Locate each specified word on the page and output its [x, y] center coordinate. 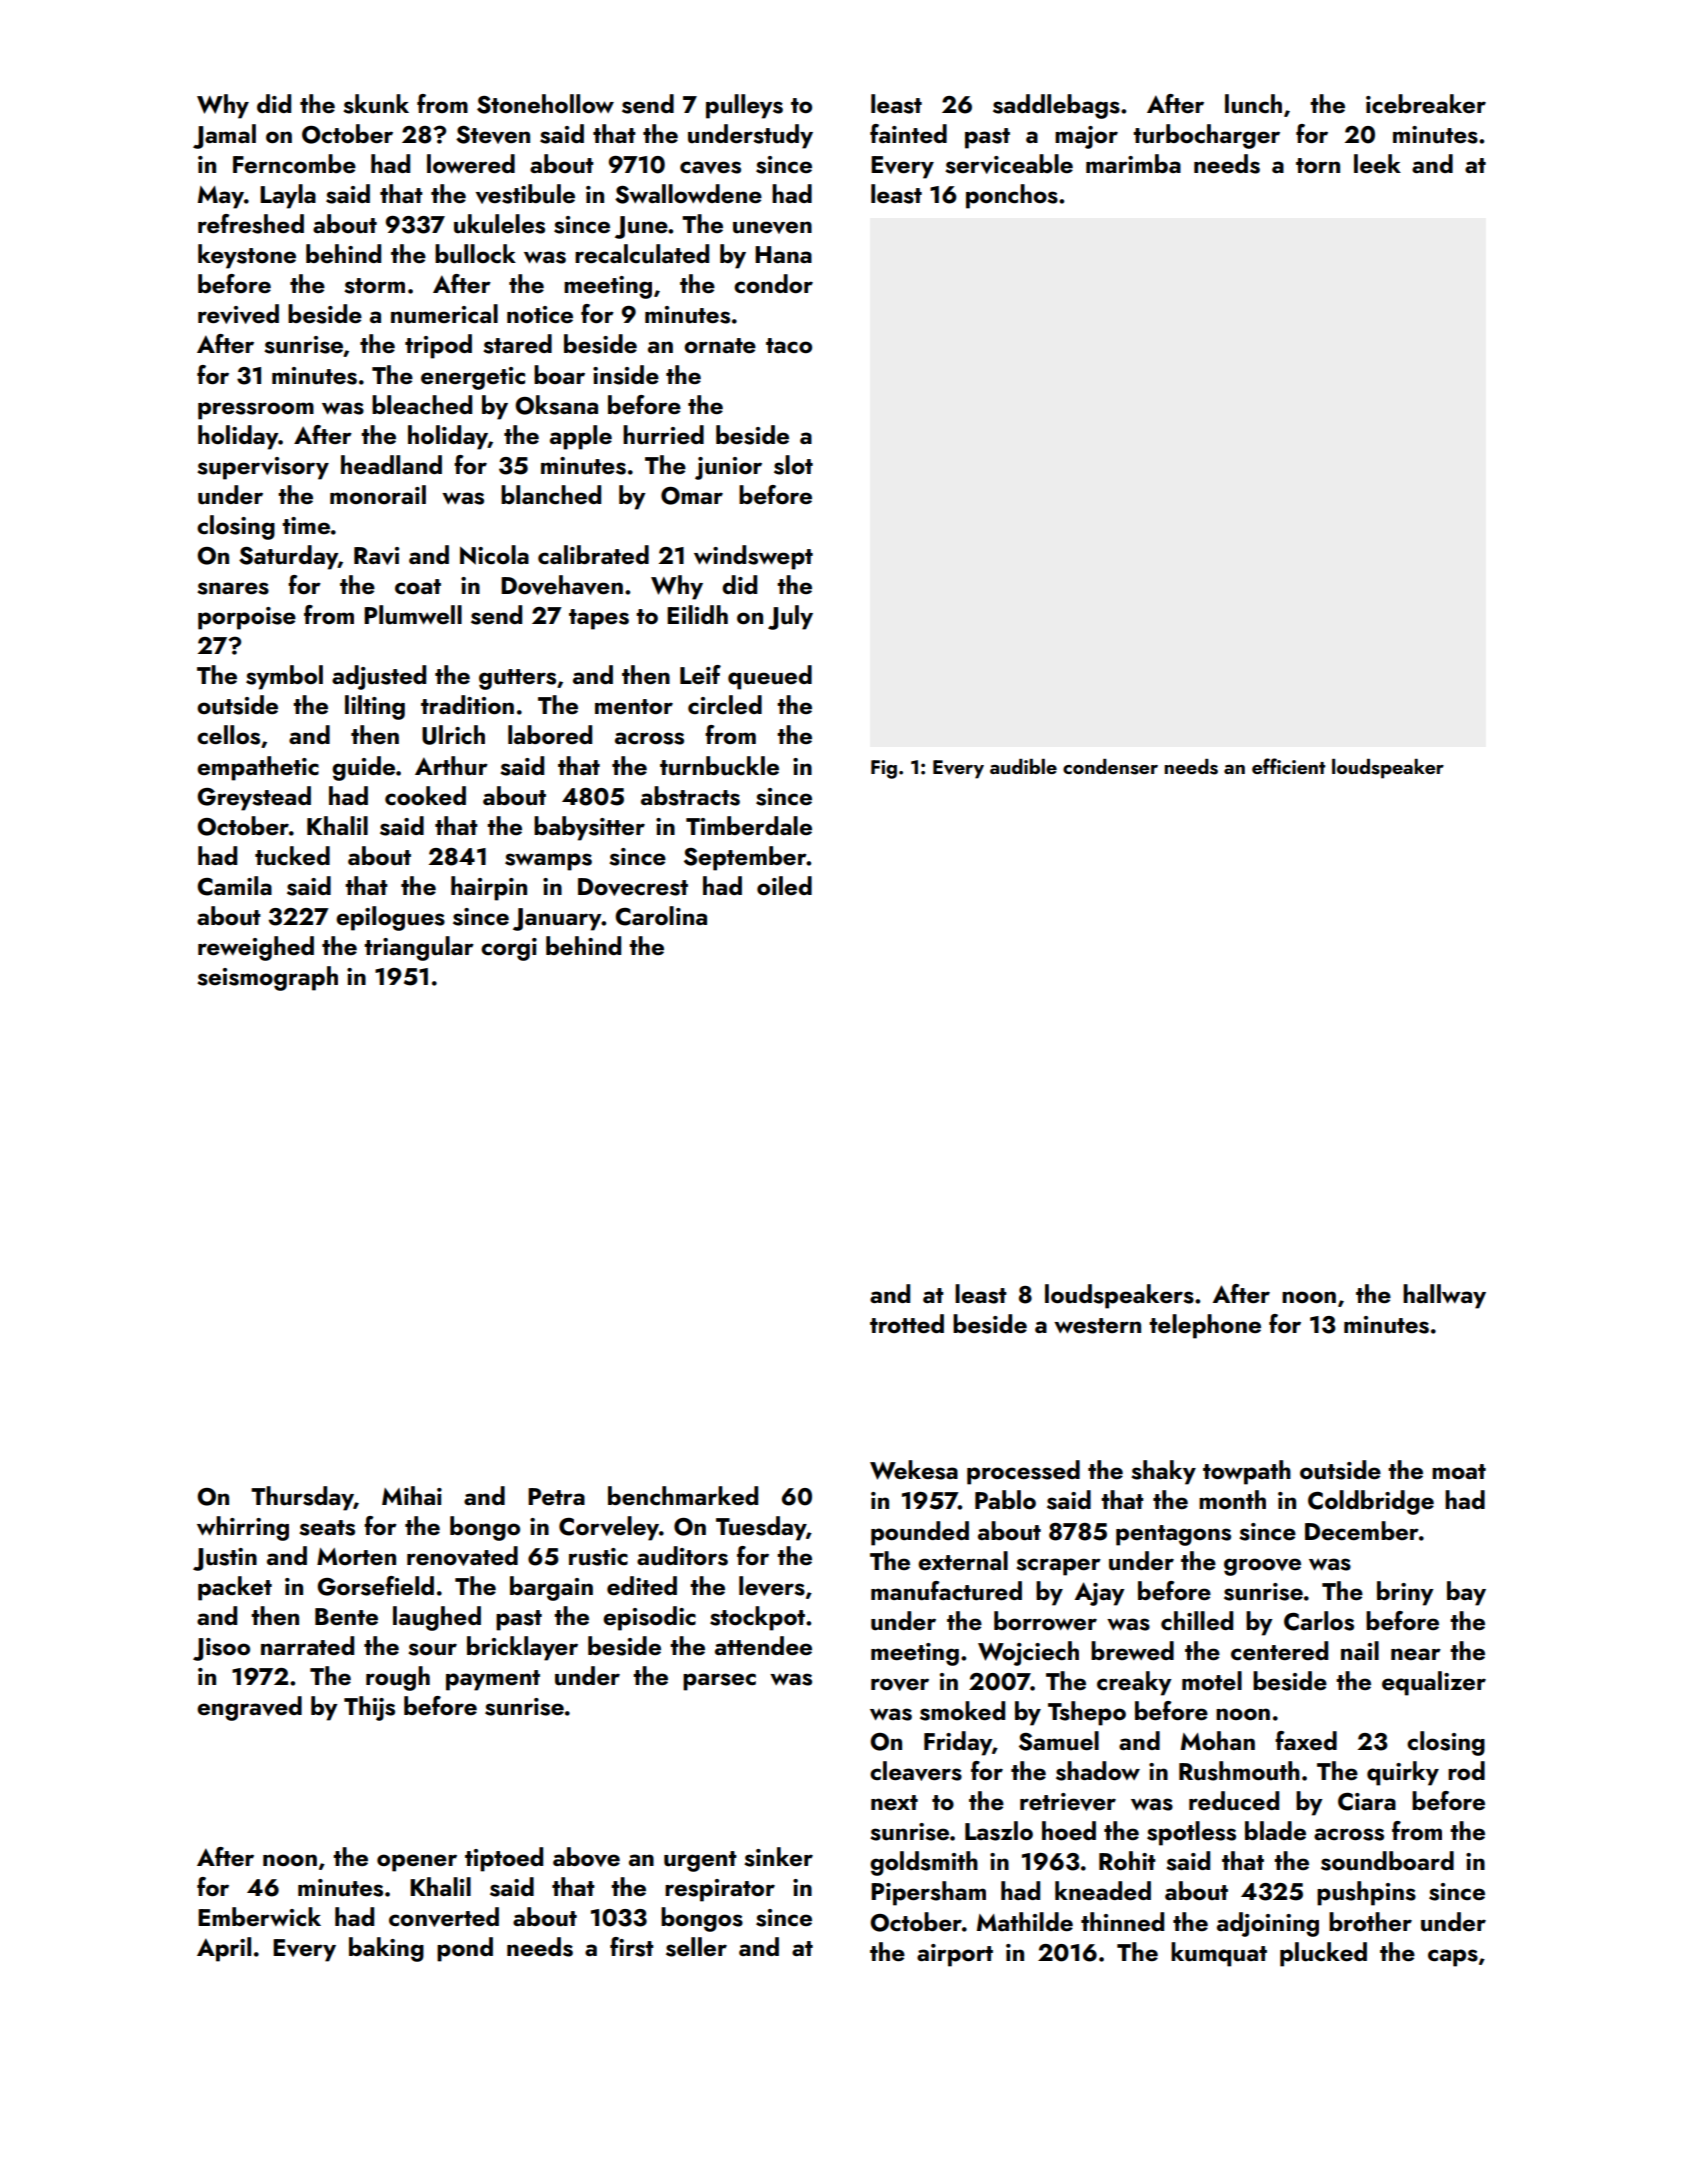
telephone [1205, 1326]
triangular [419, 948]
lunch [1253, 104]
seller [696, 1947]
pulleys [744, 106]
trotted [907, 1323]
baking [386, 1949]
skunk [376, 104]
